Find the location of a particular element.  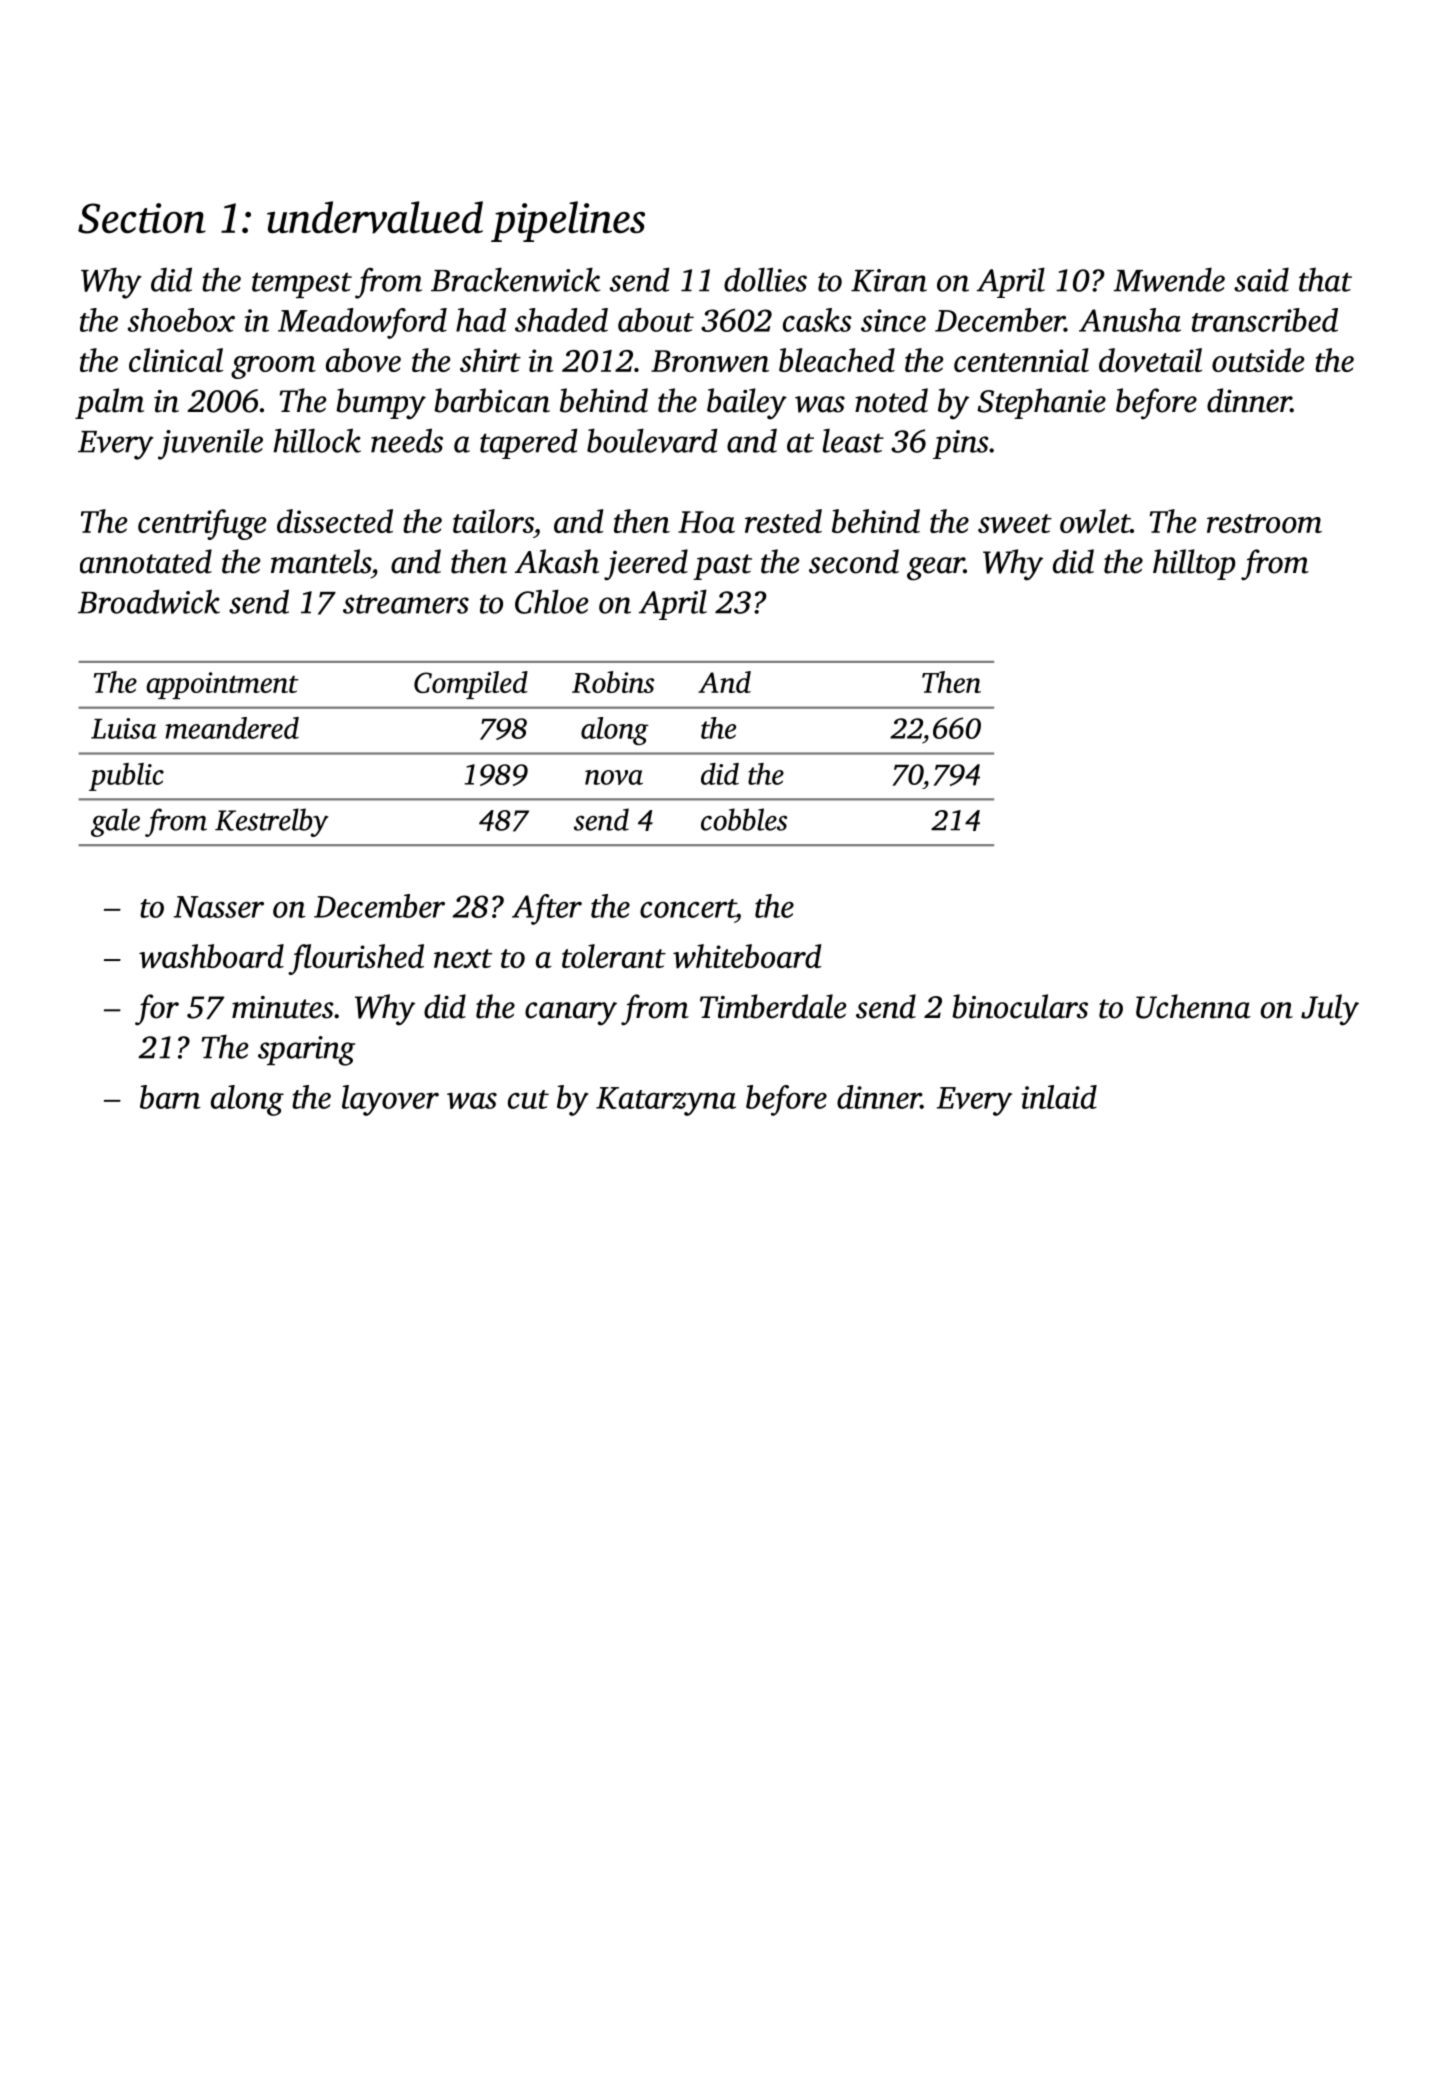

outside is located at coordinates (1258, 360).
